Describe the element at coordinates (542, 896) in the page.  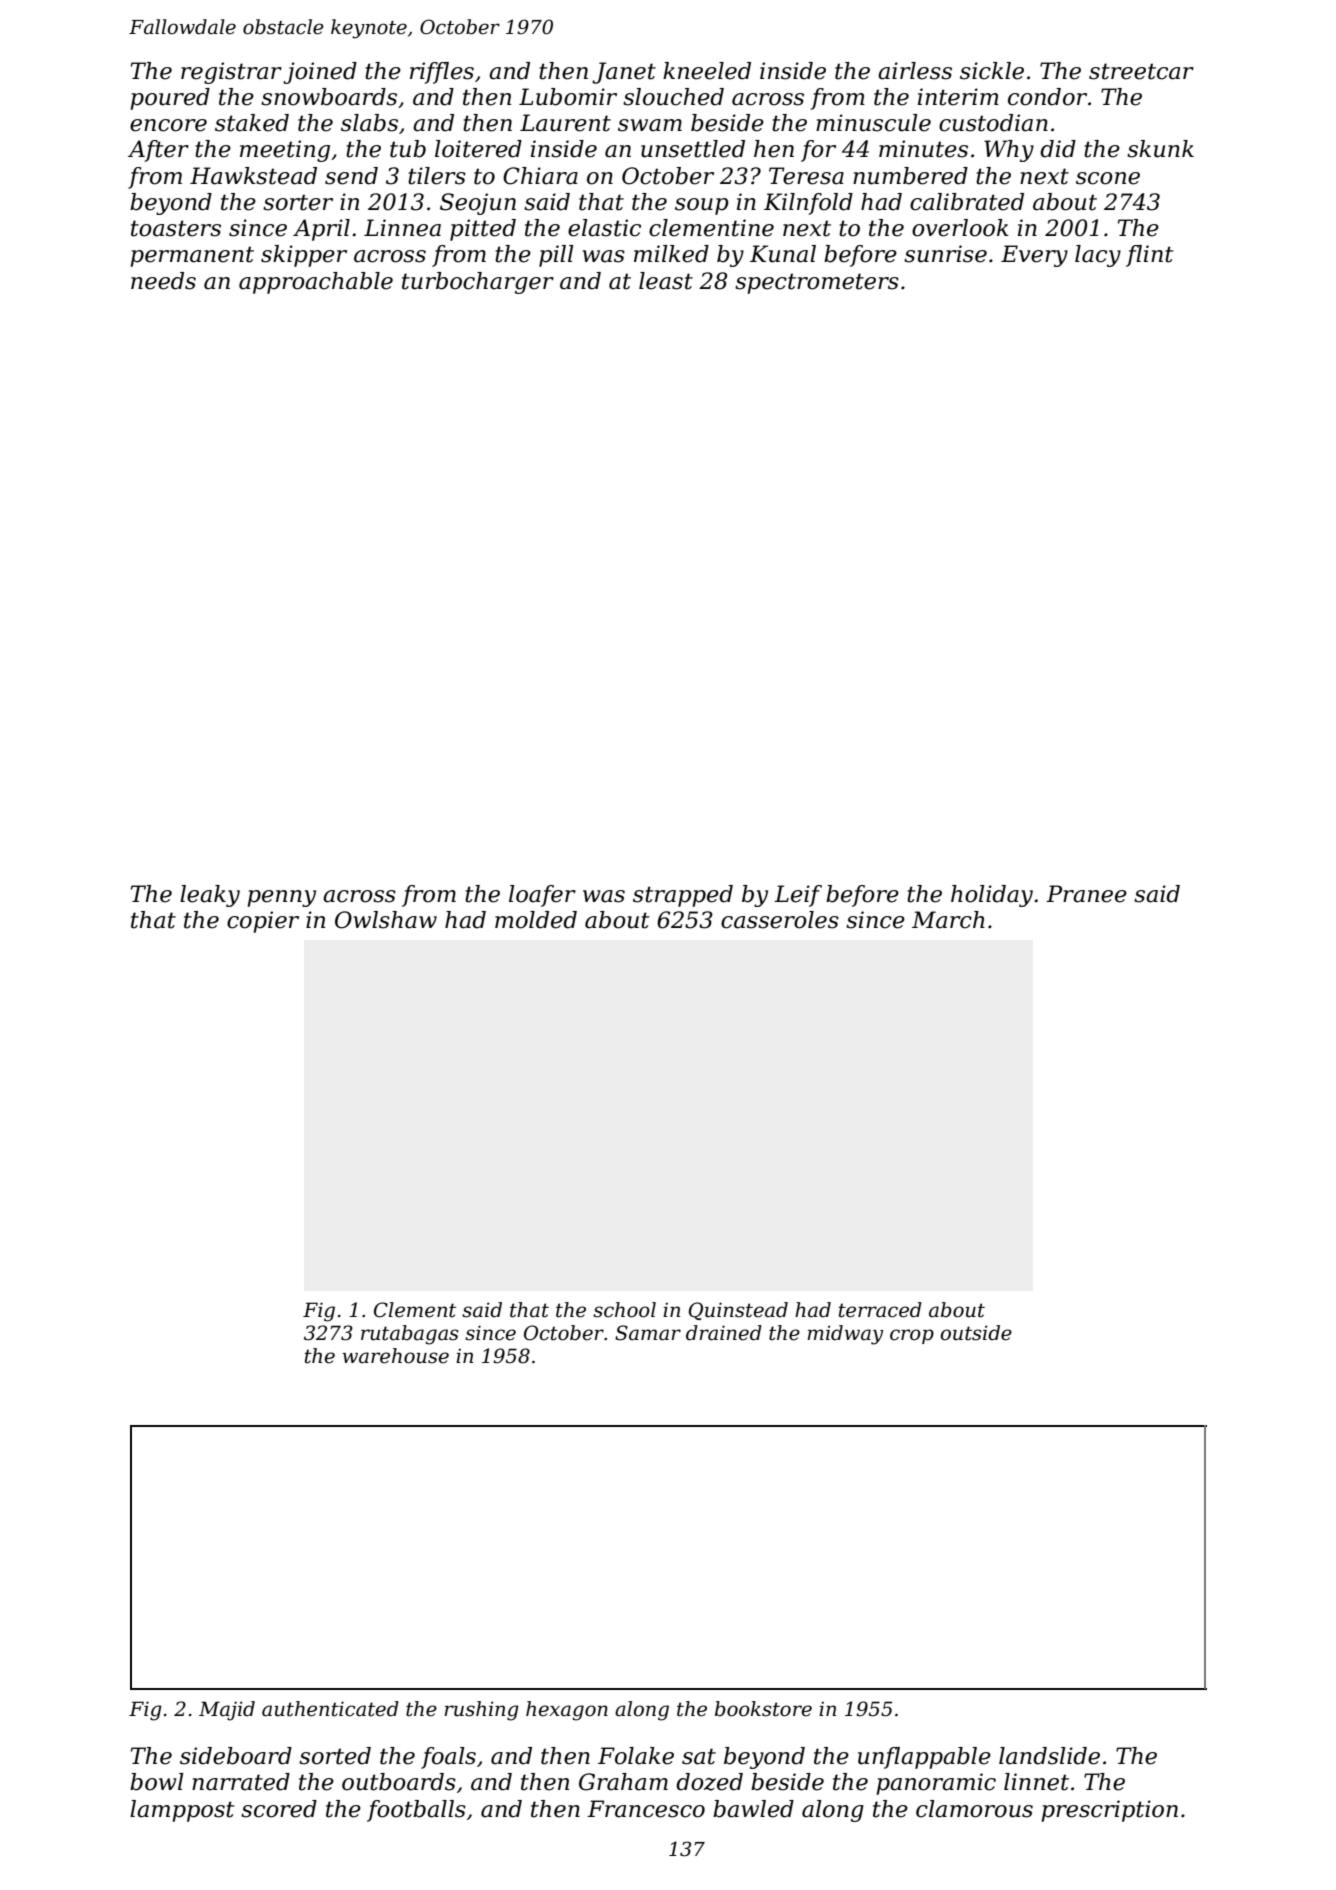
I see `loafer` at that location.
